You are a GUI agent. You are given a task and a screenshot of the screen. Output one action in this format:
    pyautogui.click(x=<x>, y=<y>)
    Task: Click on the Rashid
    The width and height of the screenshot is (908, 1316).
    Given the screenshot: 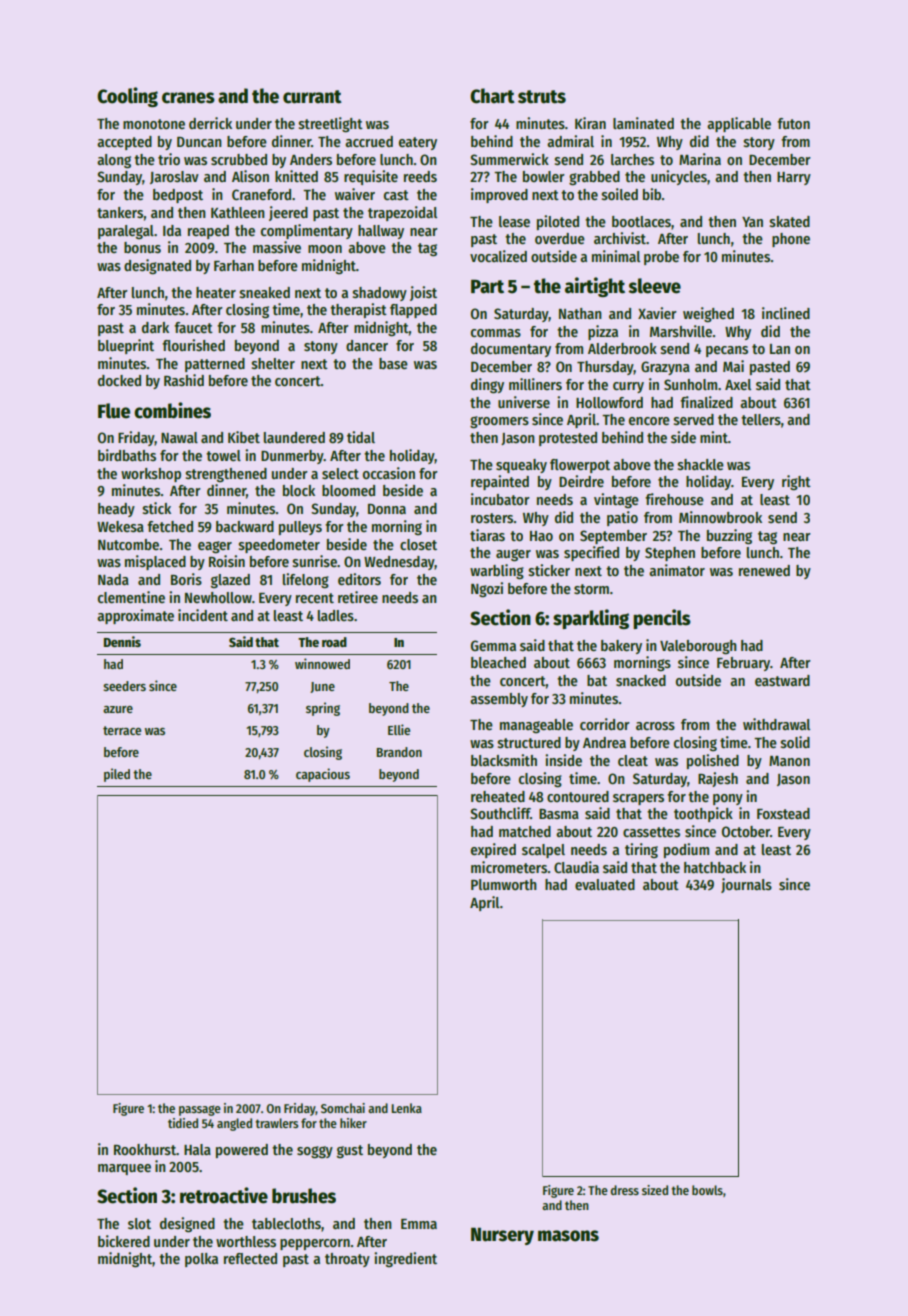 What is the action you would take?
    pyautogui.click(x=184, y=380)
